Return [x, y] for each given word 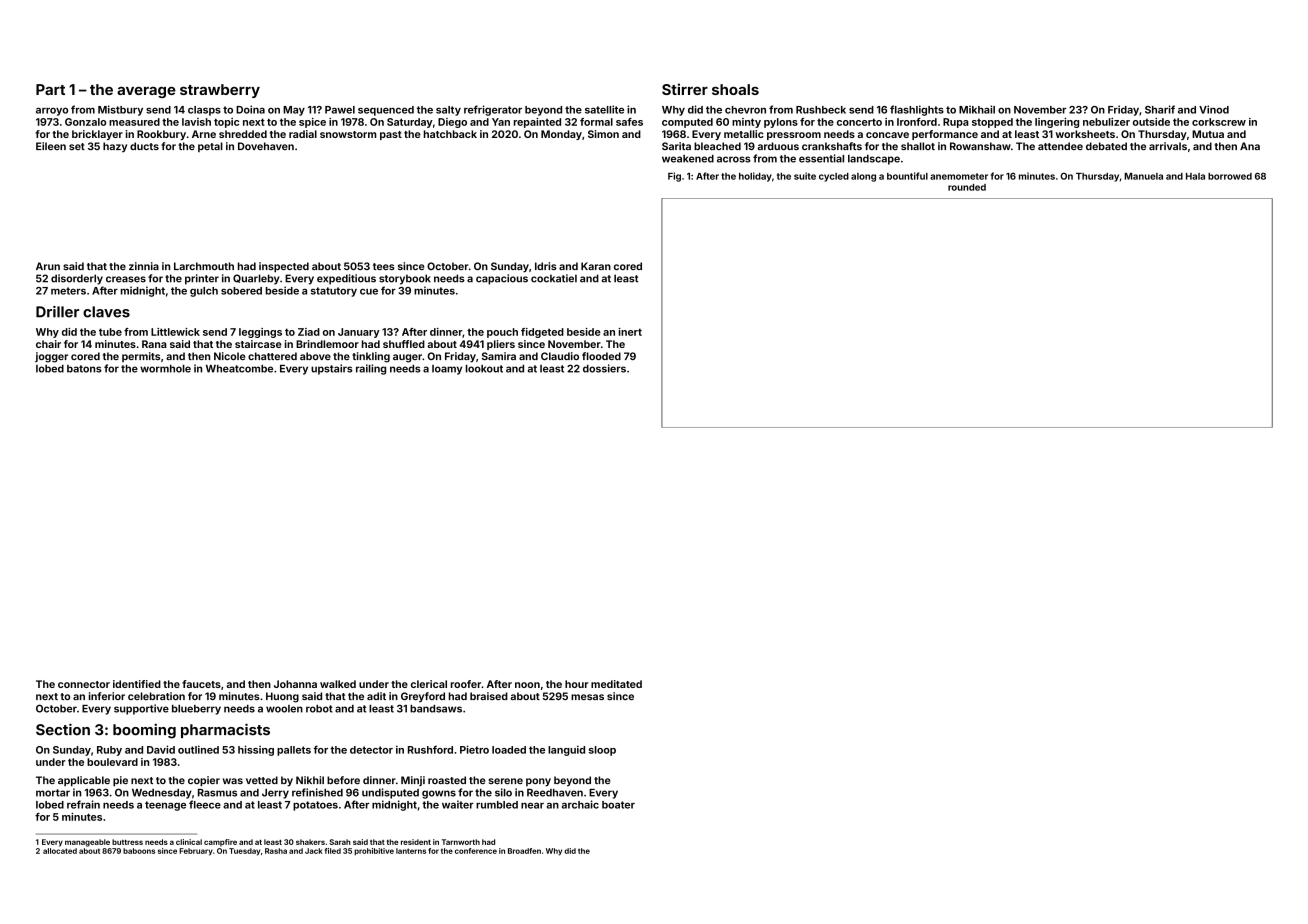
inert [630, 332]
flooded [601, 356]
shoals [735, 89]
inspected [284, 267]
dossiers [604, 368]
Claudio [560, 356]
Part [50, 89]
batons [84, 369]
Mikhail [977, 109]
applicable [84, 781]
